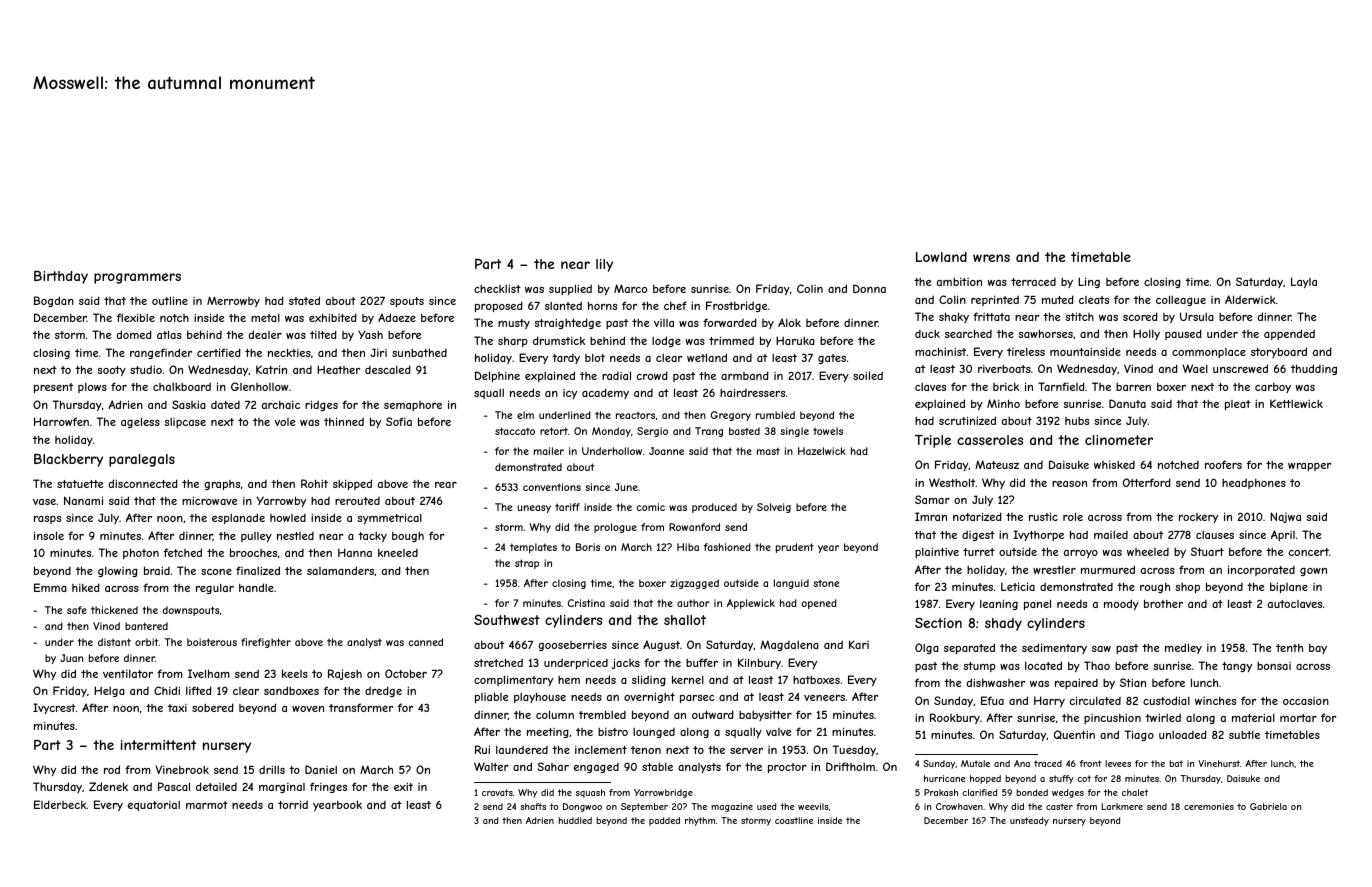 The image size is (1372, 887). I want to click on subtle, so click(1244, 735).
